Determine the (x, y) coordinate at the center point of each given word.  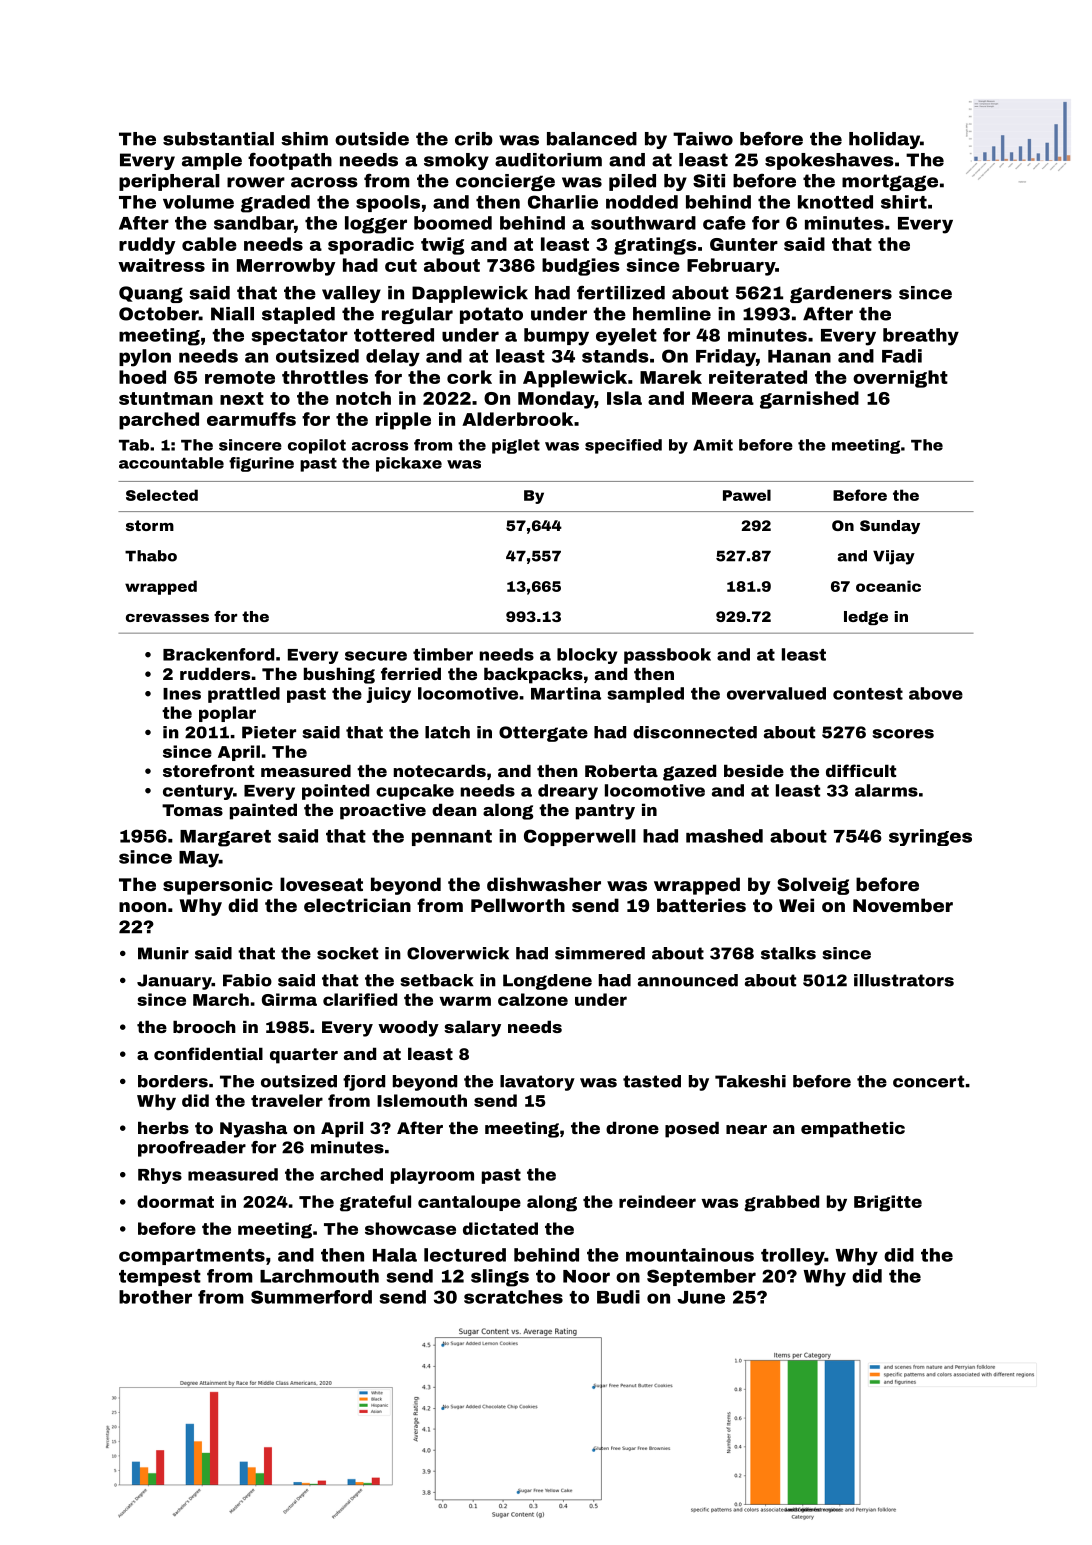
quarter (304, 1056)
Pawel (747, 495)
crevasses (167, 618)
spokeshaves (829, 161)
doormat (175, 1201)
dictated (500, 1228)
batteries (701, 905)
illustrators (904, 980)
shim (304, 139)
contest (868, 694)
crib (474, 139)
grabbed (781, 1203)
